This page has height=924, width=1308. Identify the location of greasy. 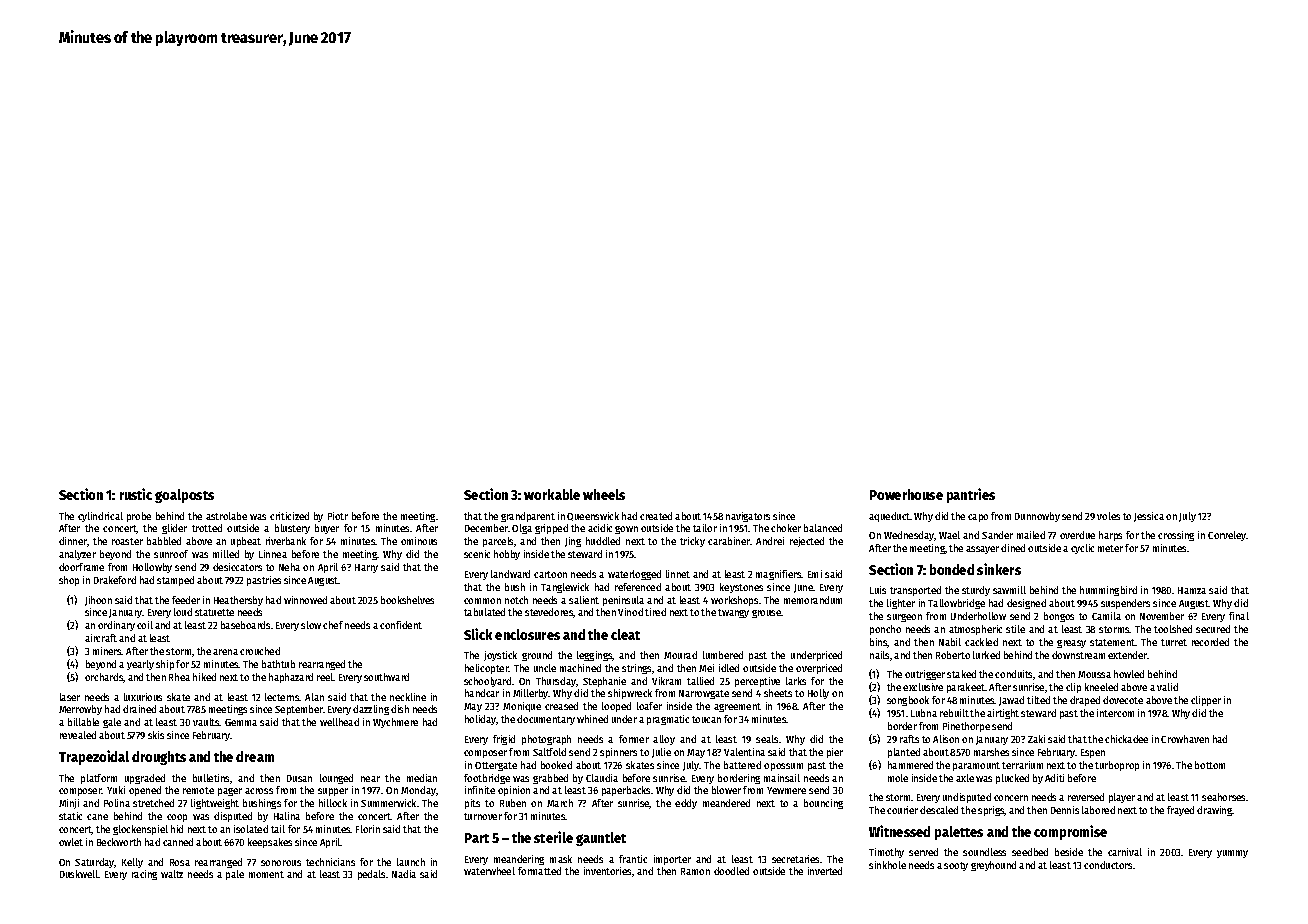
(1071, 644).
